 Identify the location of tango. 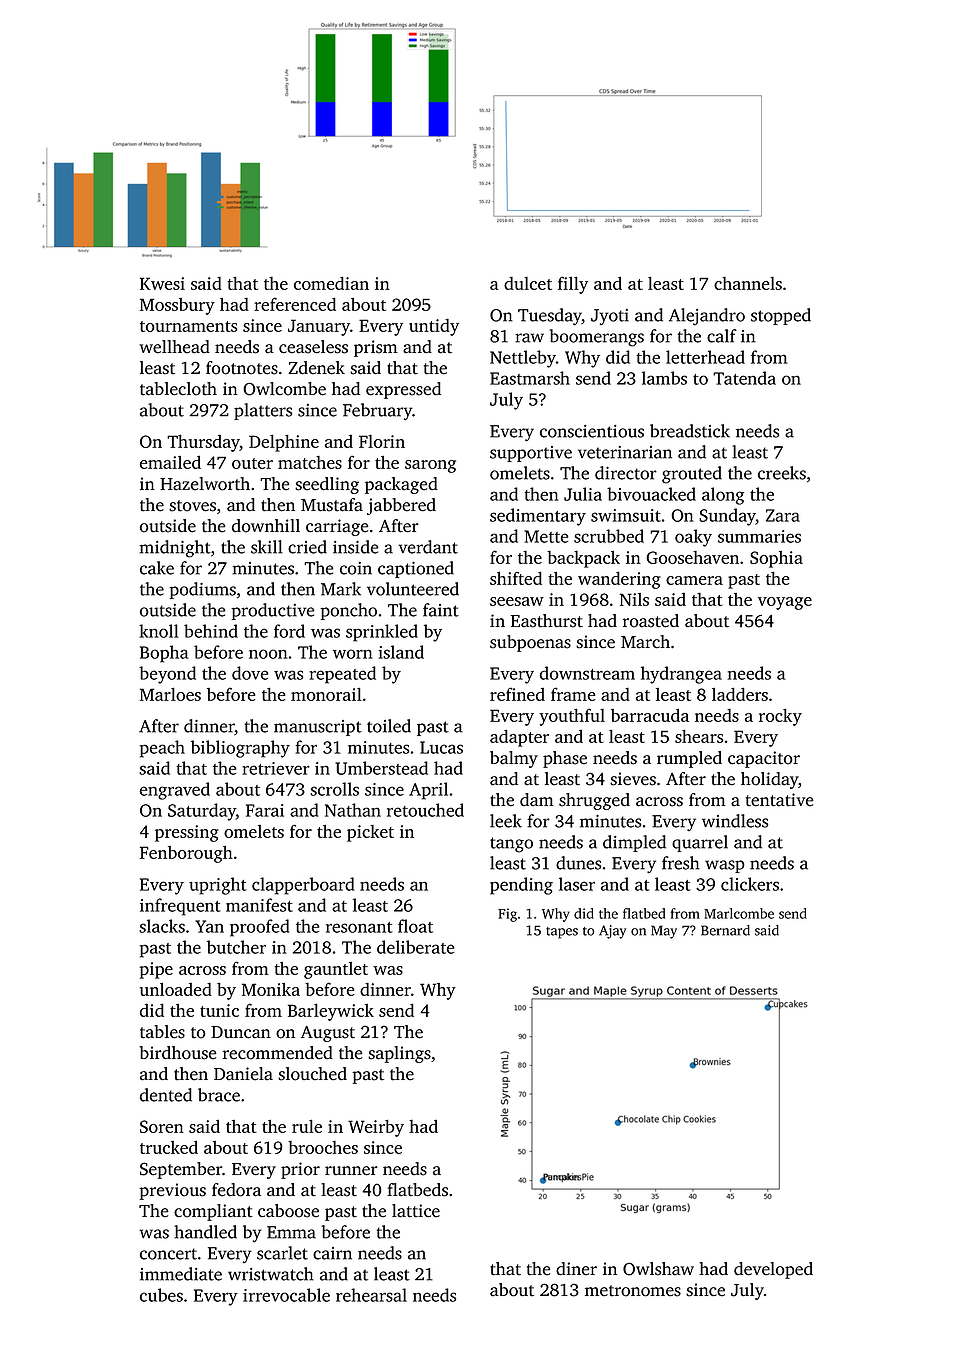
(511, 845).
